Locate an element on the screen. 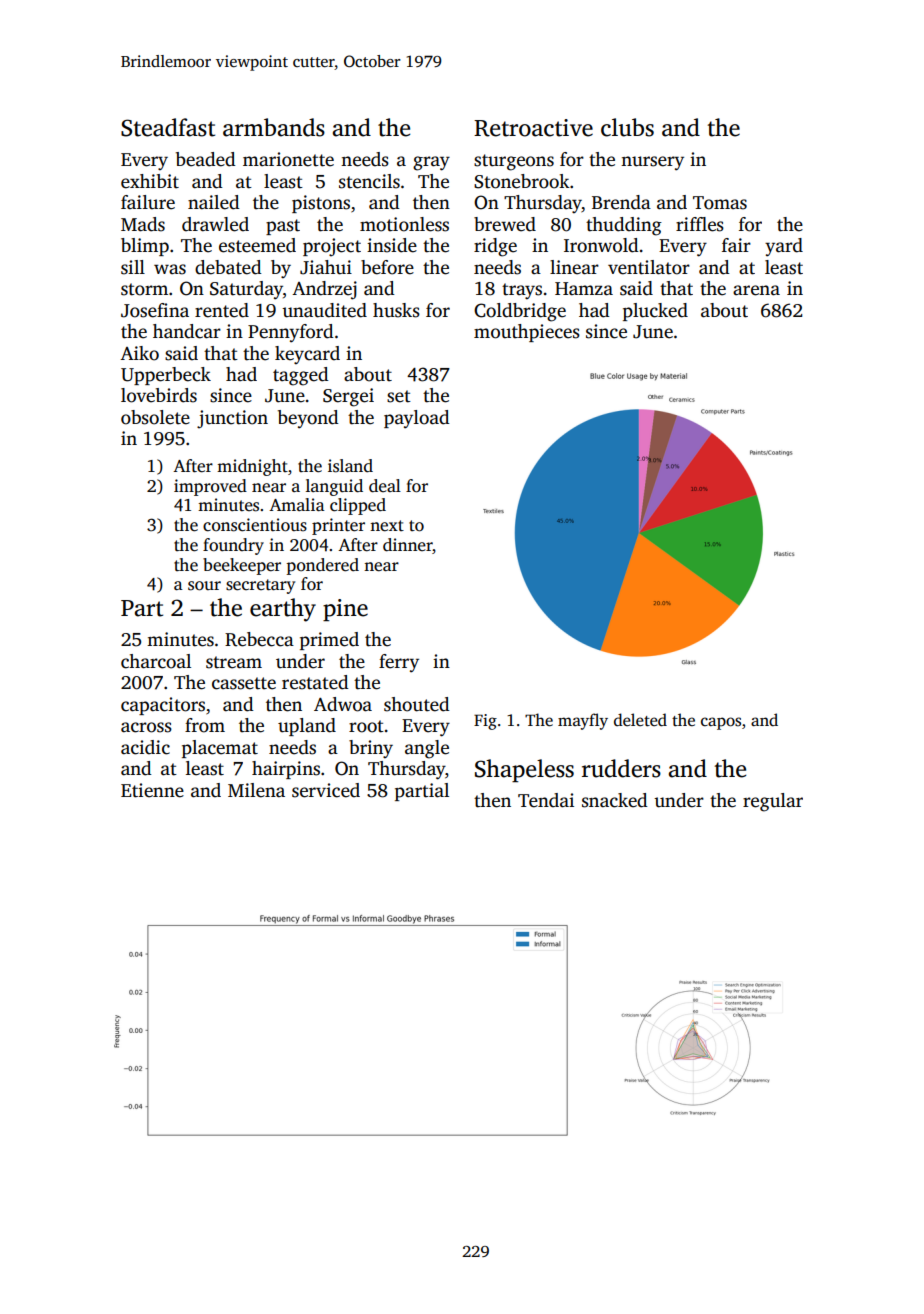 This screenshot has width=924, height=1314. yard is located at coordinates (784, 247).
